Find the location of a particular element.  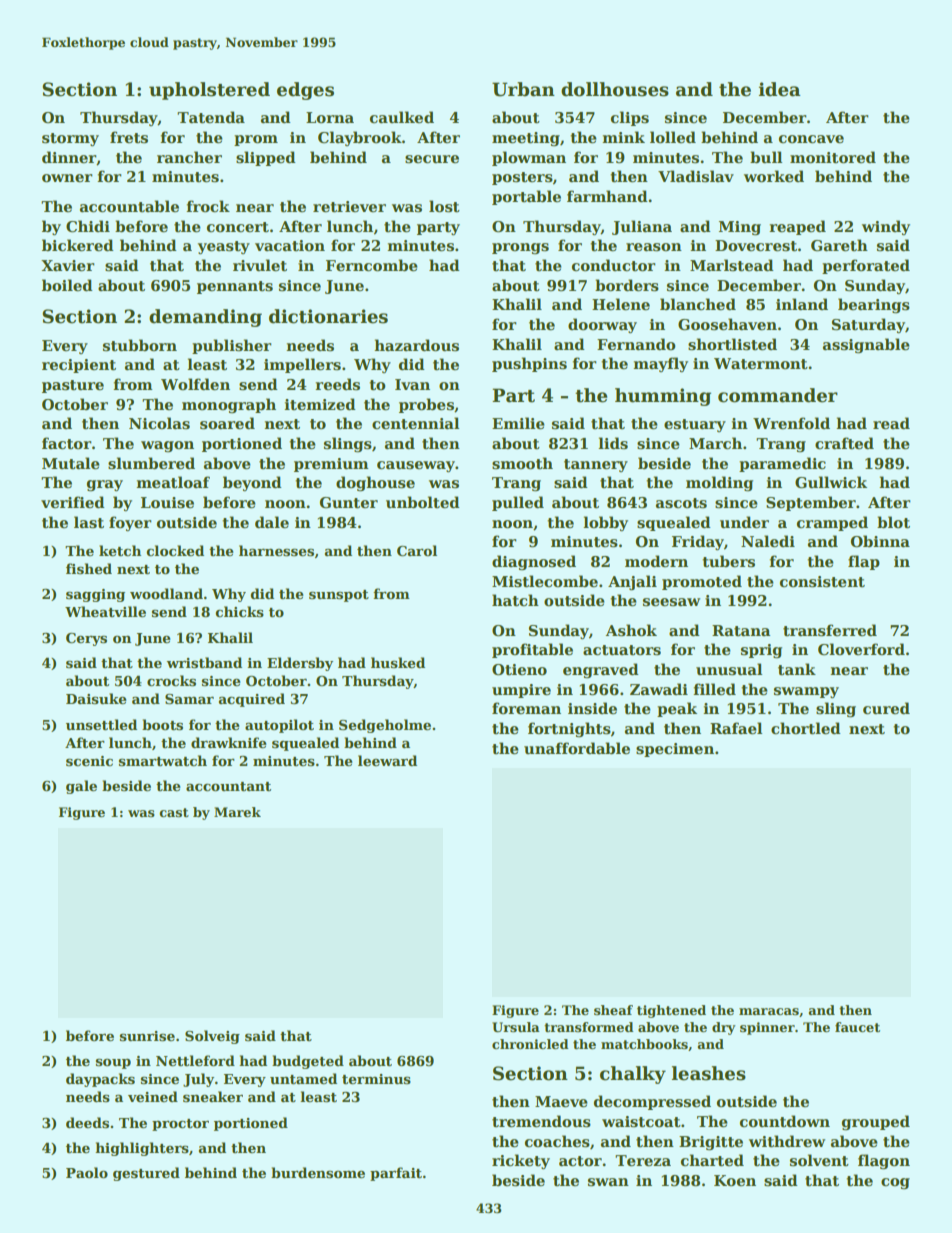

veined is located at coordinates (153, 1096).
